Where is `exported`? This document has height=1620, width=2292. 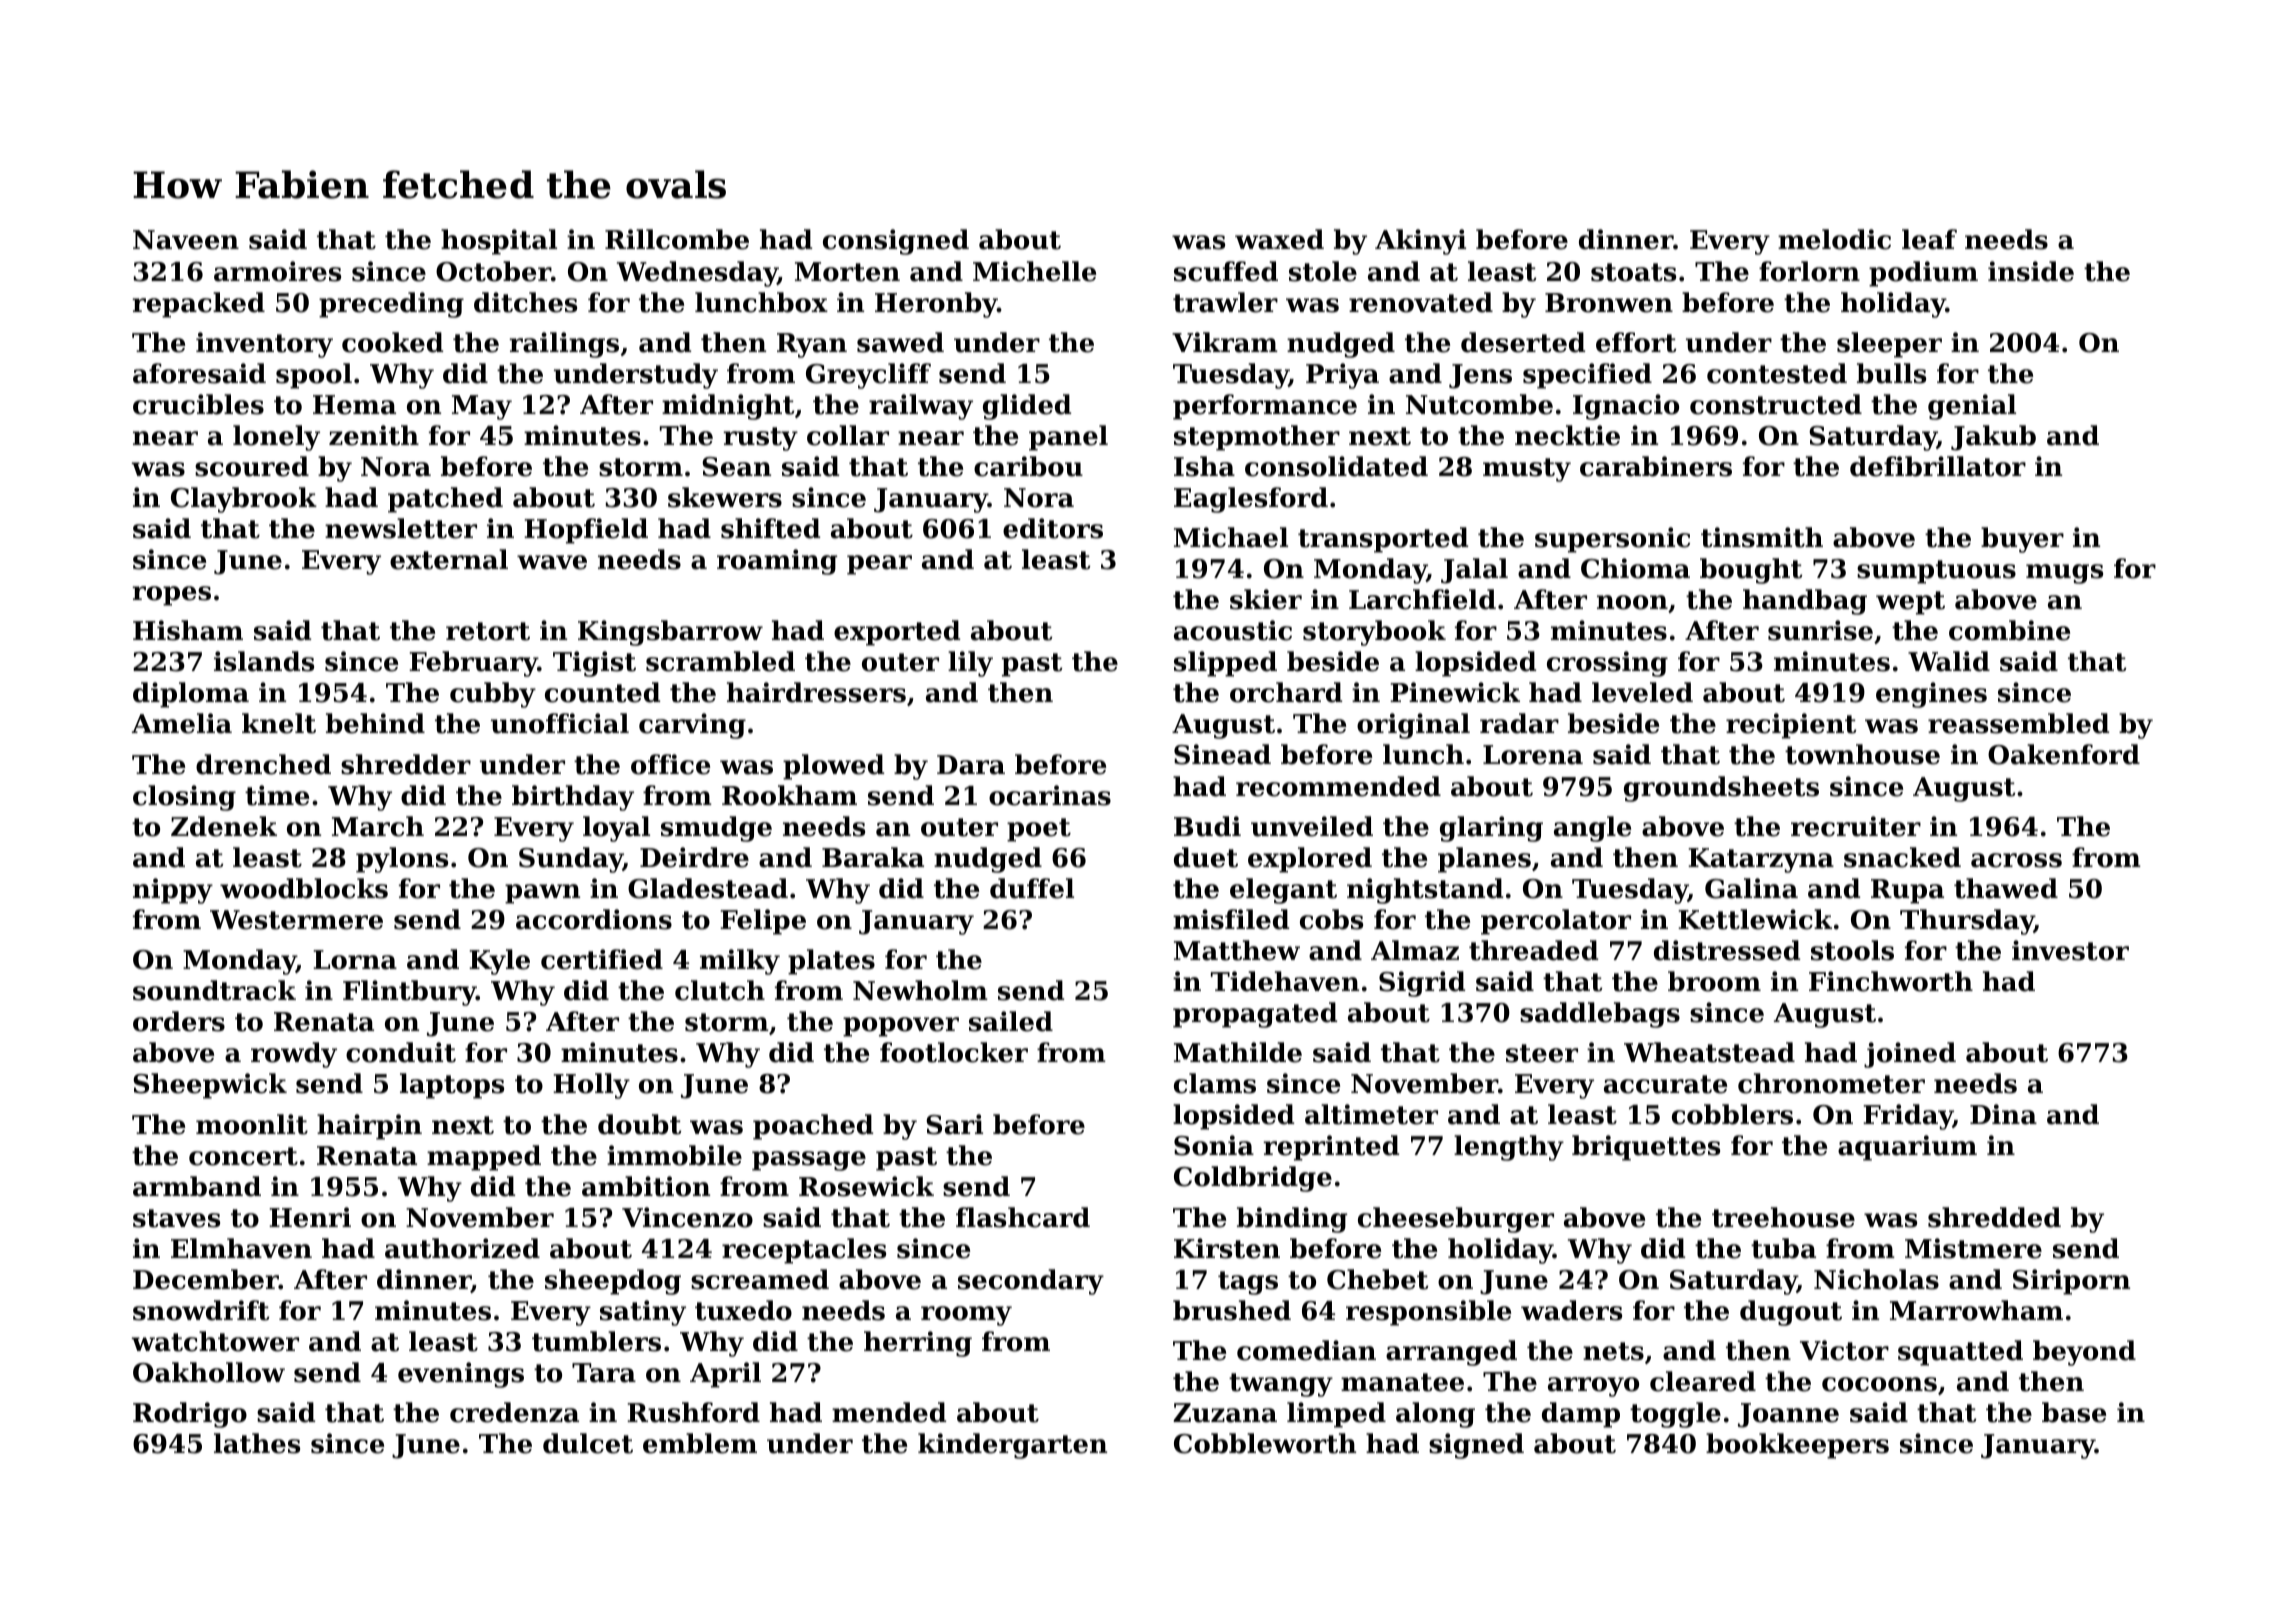 exported is located at coordinates (897, 633).
